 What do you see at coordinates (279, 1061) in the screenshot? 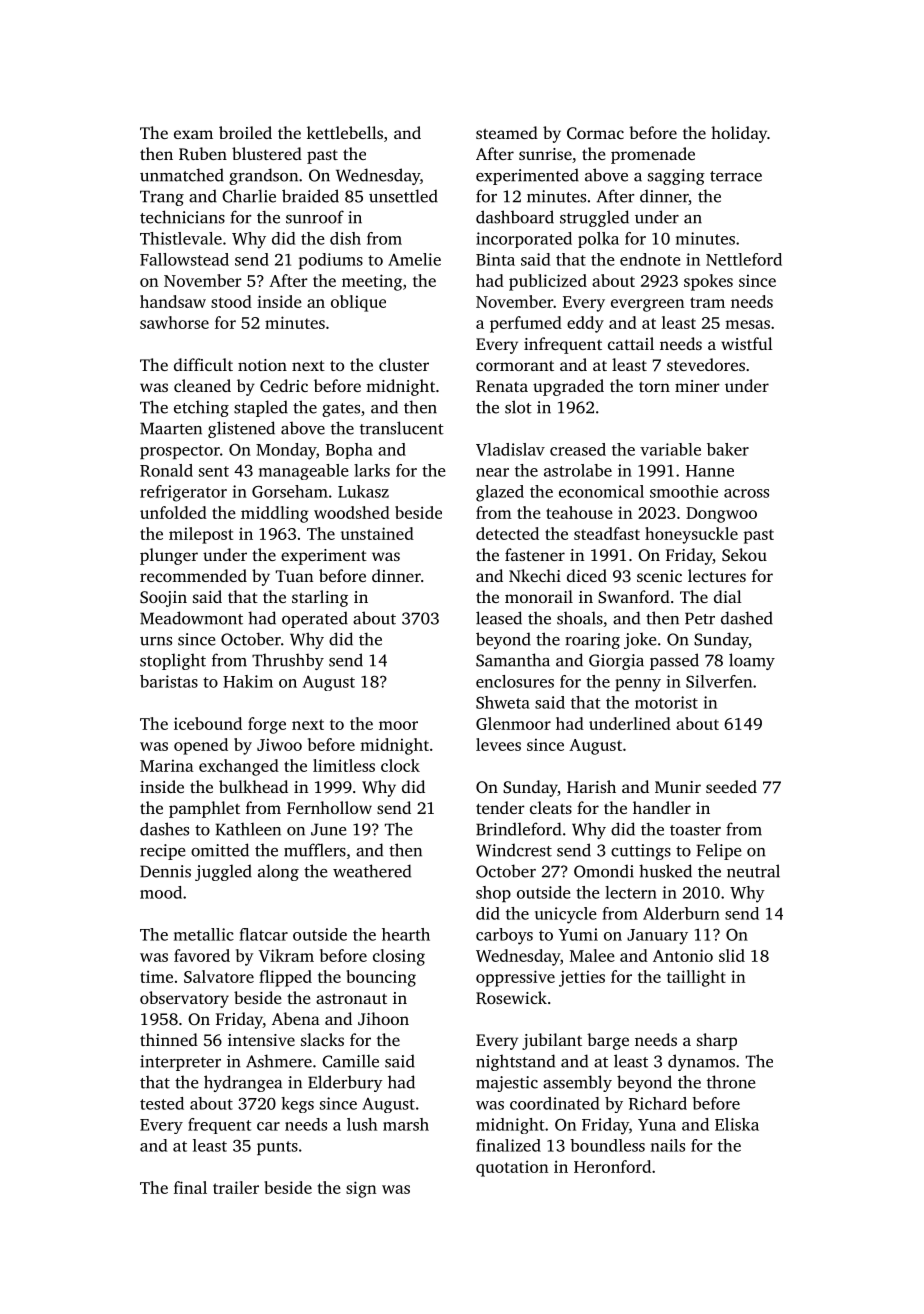
I see `Ashmere` at bounding box center [279, 1061].
